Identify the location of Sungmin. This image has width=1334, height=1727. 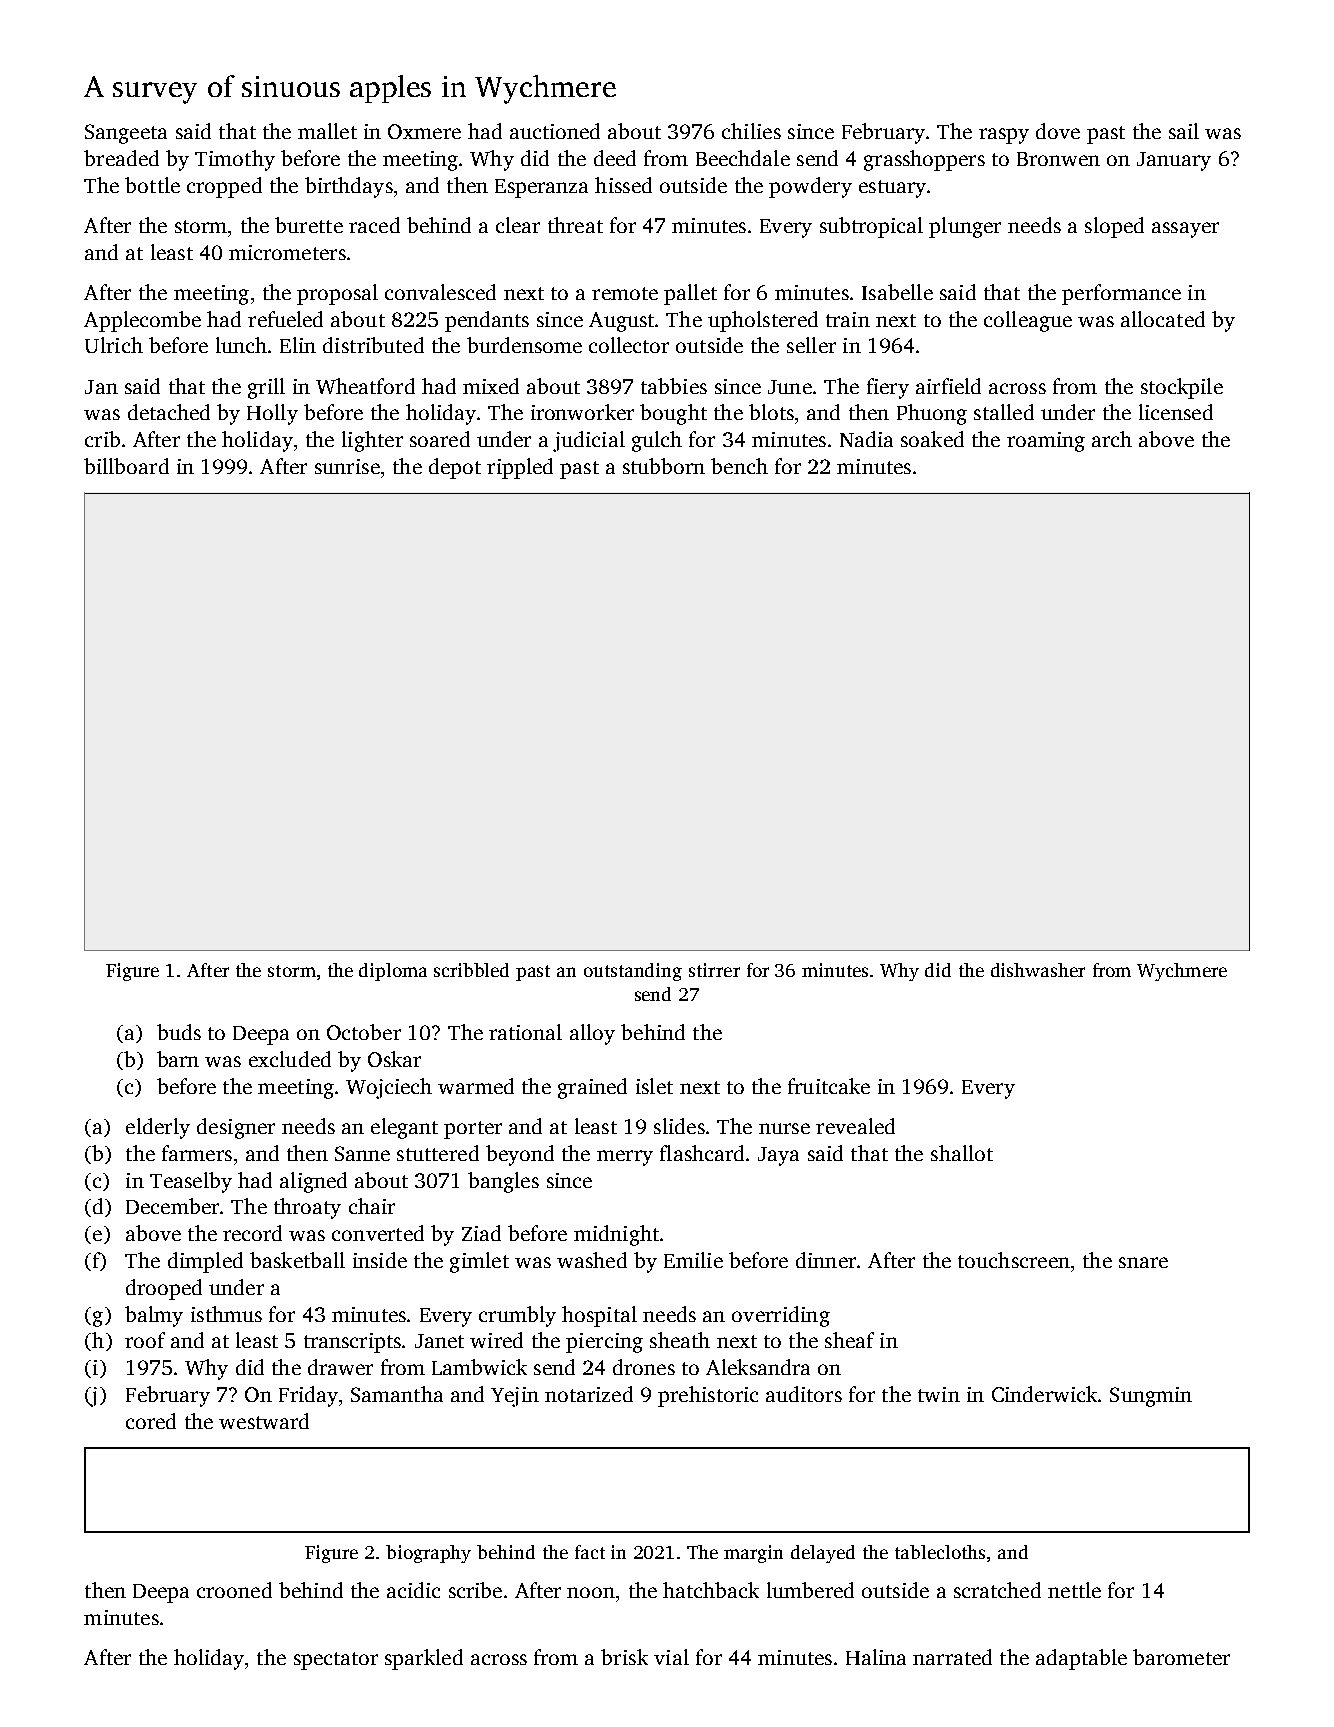
(1151, 1397).
